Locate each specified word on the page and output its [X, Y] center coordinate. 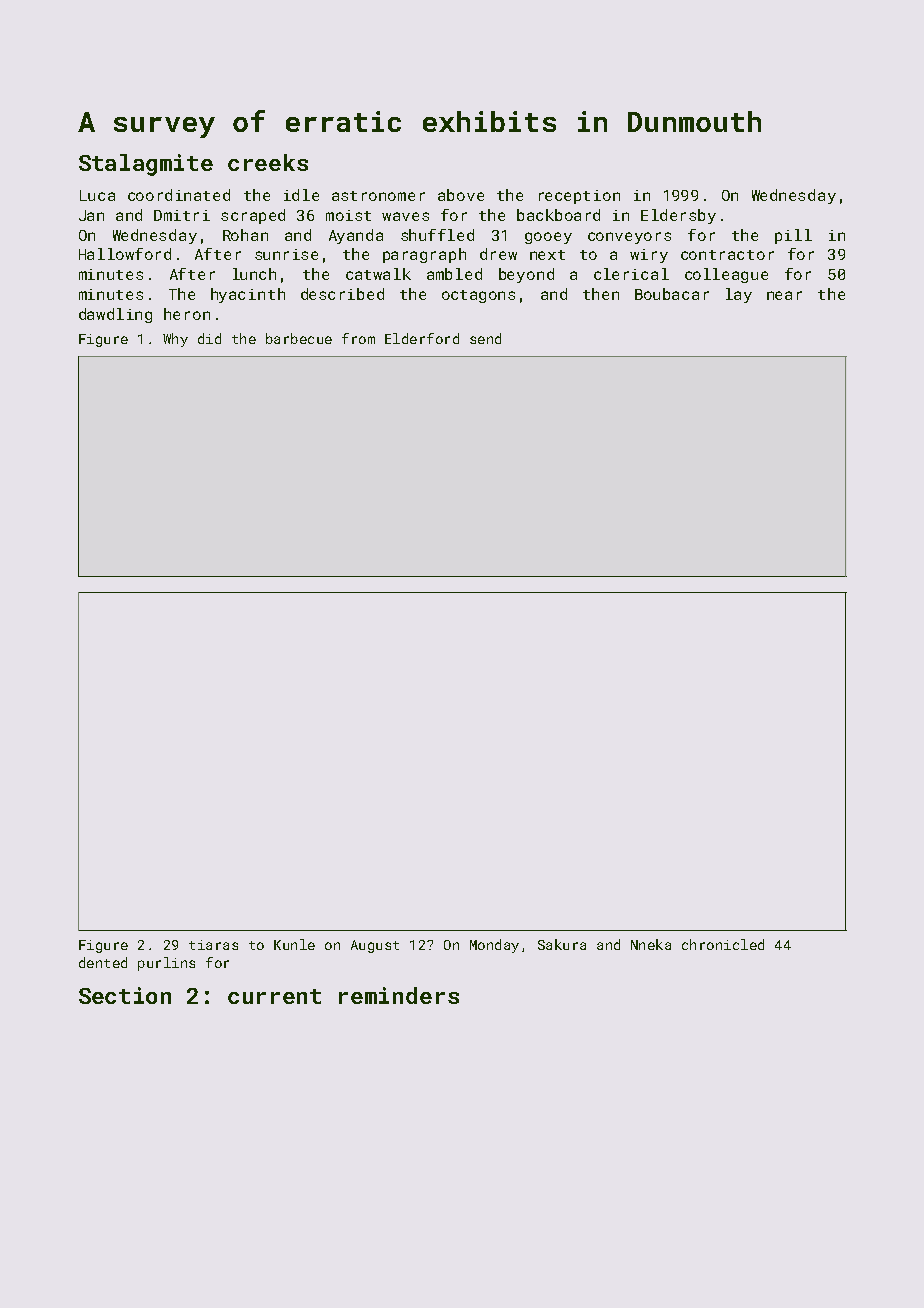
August [375, 946]
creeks [268, 162]
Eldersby [678, 216]
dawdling [115, 315]
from [358, 338]
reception [579, 197]
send [485, 338]
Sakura [562, 944]
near [784, 295]
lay [739, 295]
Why [175, 340]
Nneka [651, 944]
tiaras [213, 945]
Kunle [294, 944]
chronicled [723, 944]
